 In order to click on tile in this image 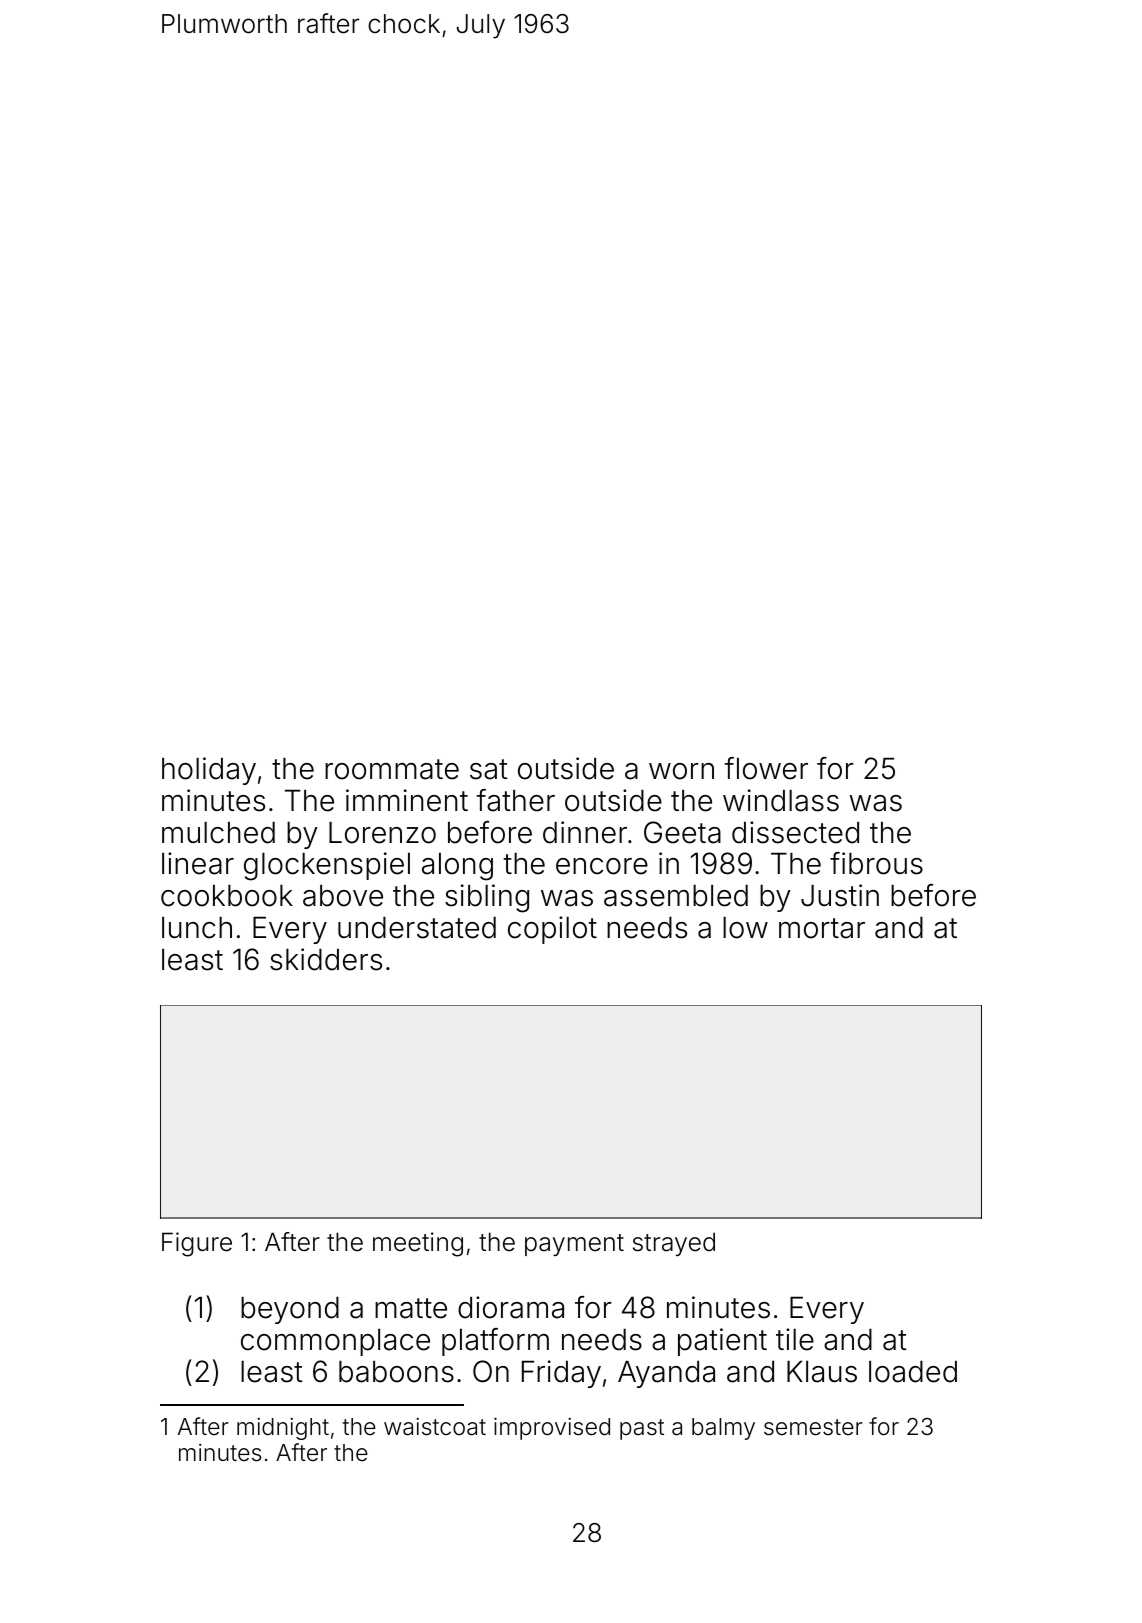, I will do `click(795, 1339)`.
